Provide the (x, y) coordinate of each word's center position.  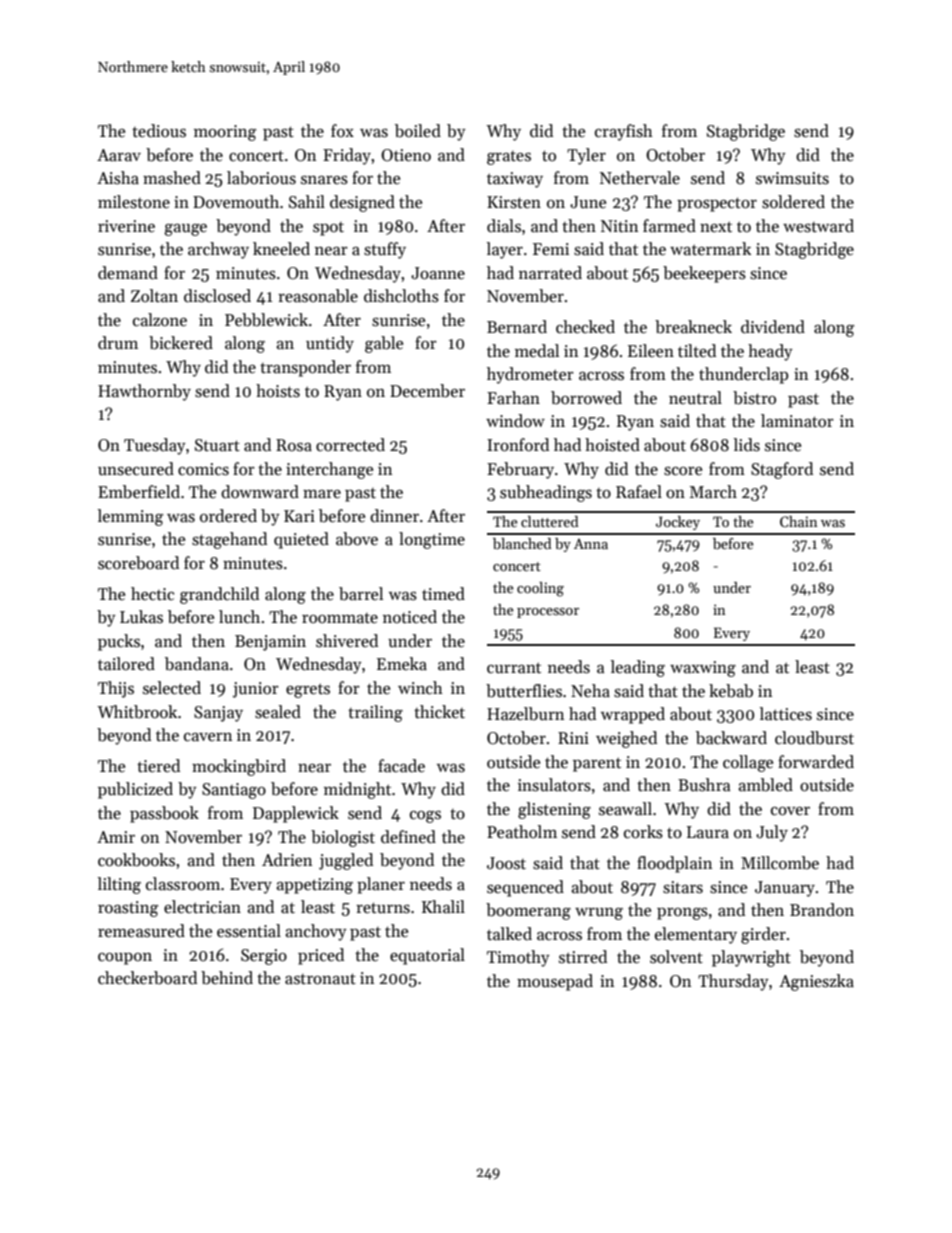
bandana (197, 664)
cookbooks (136, 860)
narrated (550, 273)
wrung (599, 914)
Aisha (118, 178)
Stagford (782, 470)
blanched (522, 543)
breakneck (693, 327)
